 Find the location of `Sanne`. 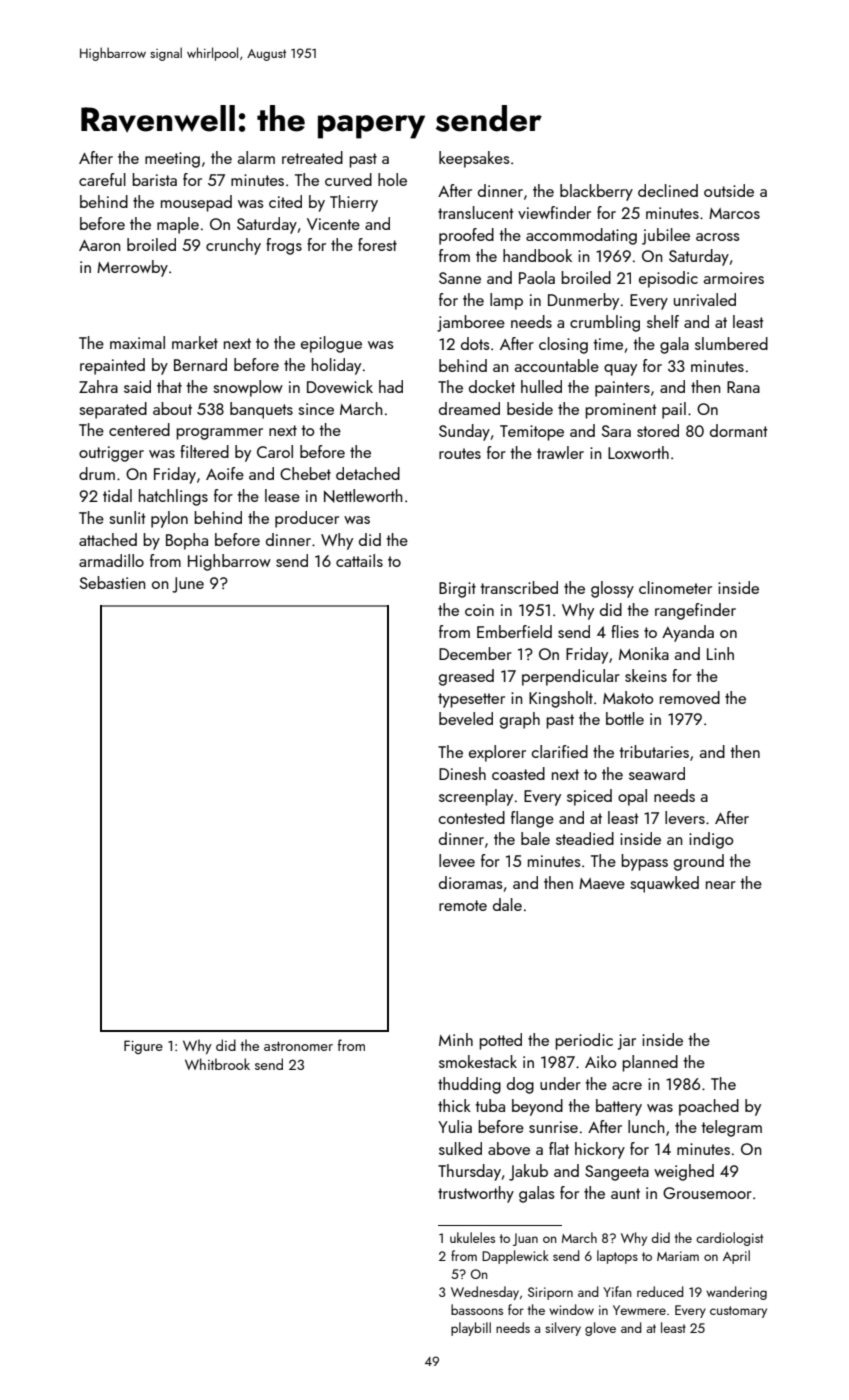

Sanne is located at coordinates (460, 278).
